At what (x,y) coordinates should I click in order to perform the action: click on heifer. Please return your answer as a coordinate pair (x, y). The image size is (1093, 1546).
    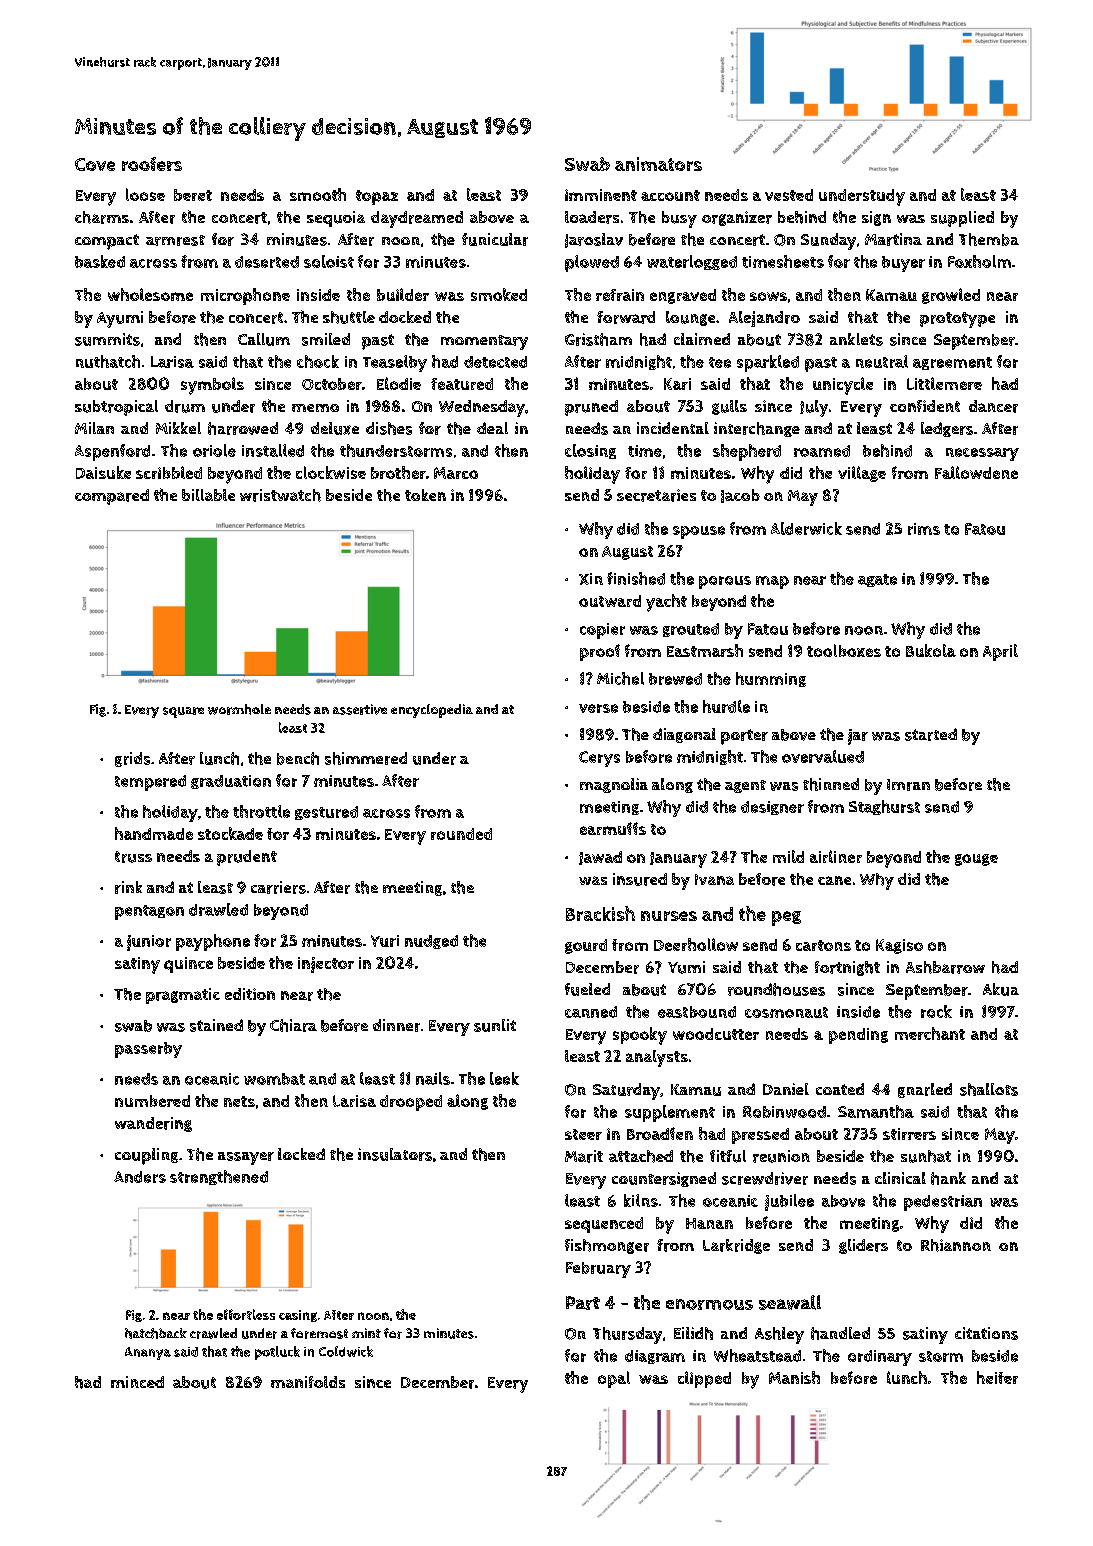
    Looking at the image, I should click on (997, 1377).
